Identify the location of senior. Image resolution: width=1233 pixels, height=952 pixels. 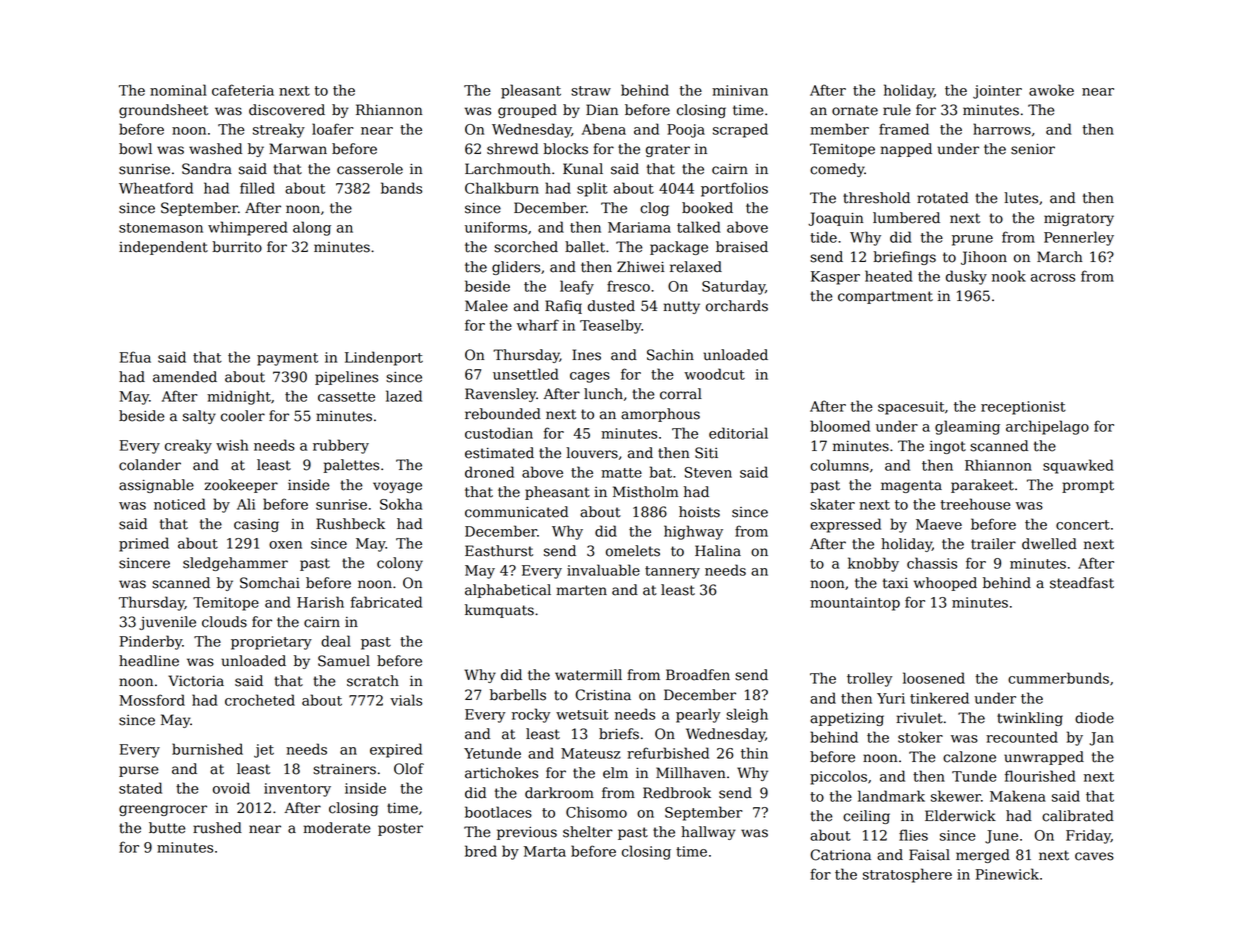
(1033, 149).
